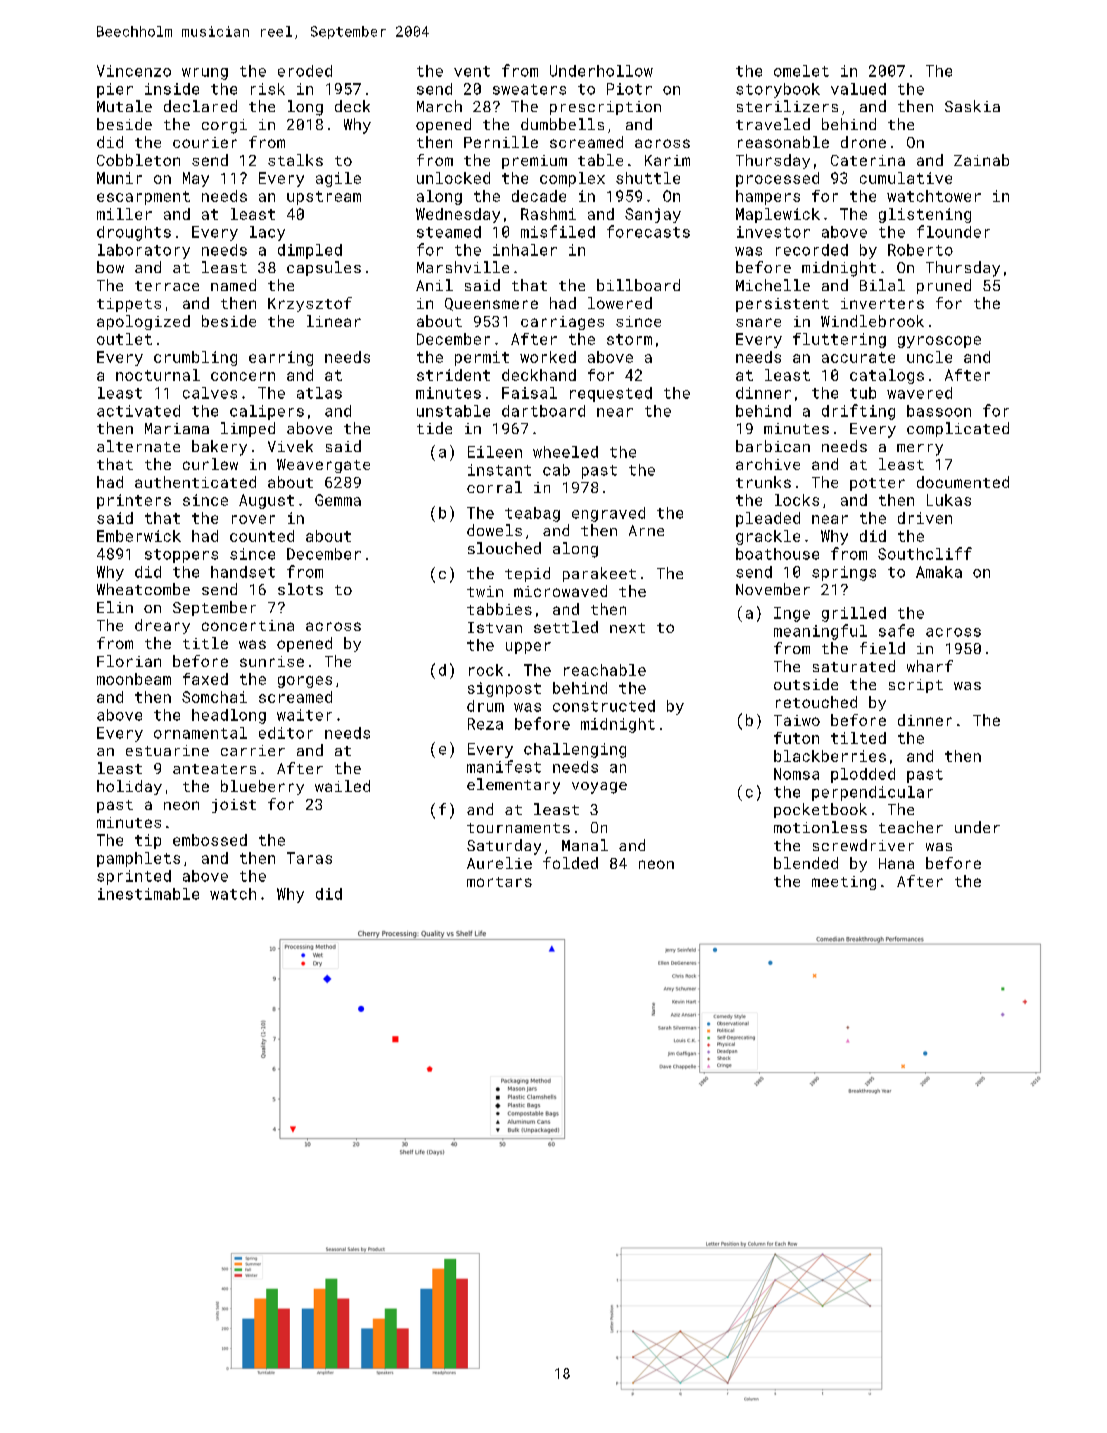 This screenshot has height=1433, width=1107. Describe the element at coordinates (305, 71) in the screenshot. I see `eroded` at that location.
